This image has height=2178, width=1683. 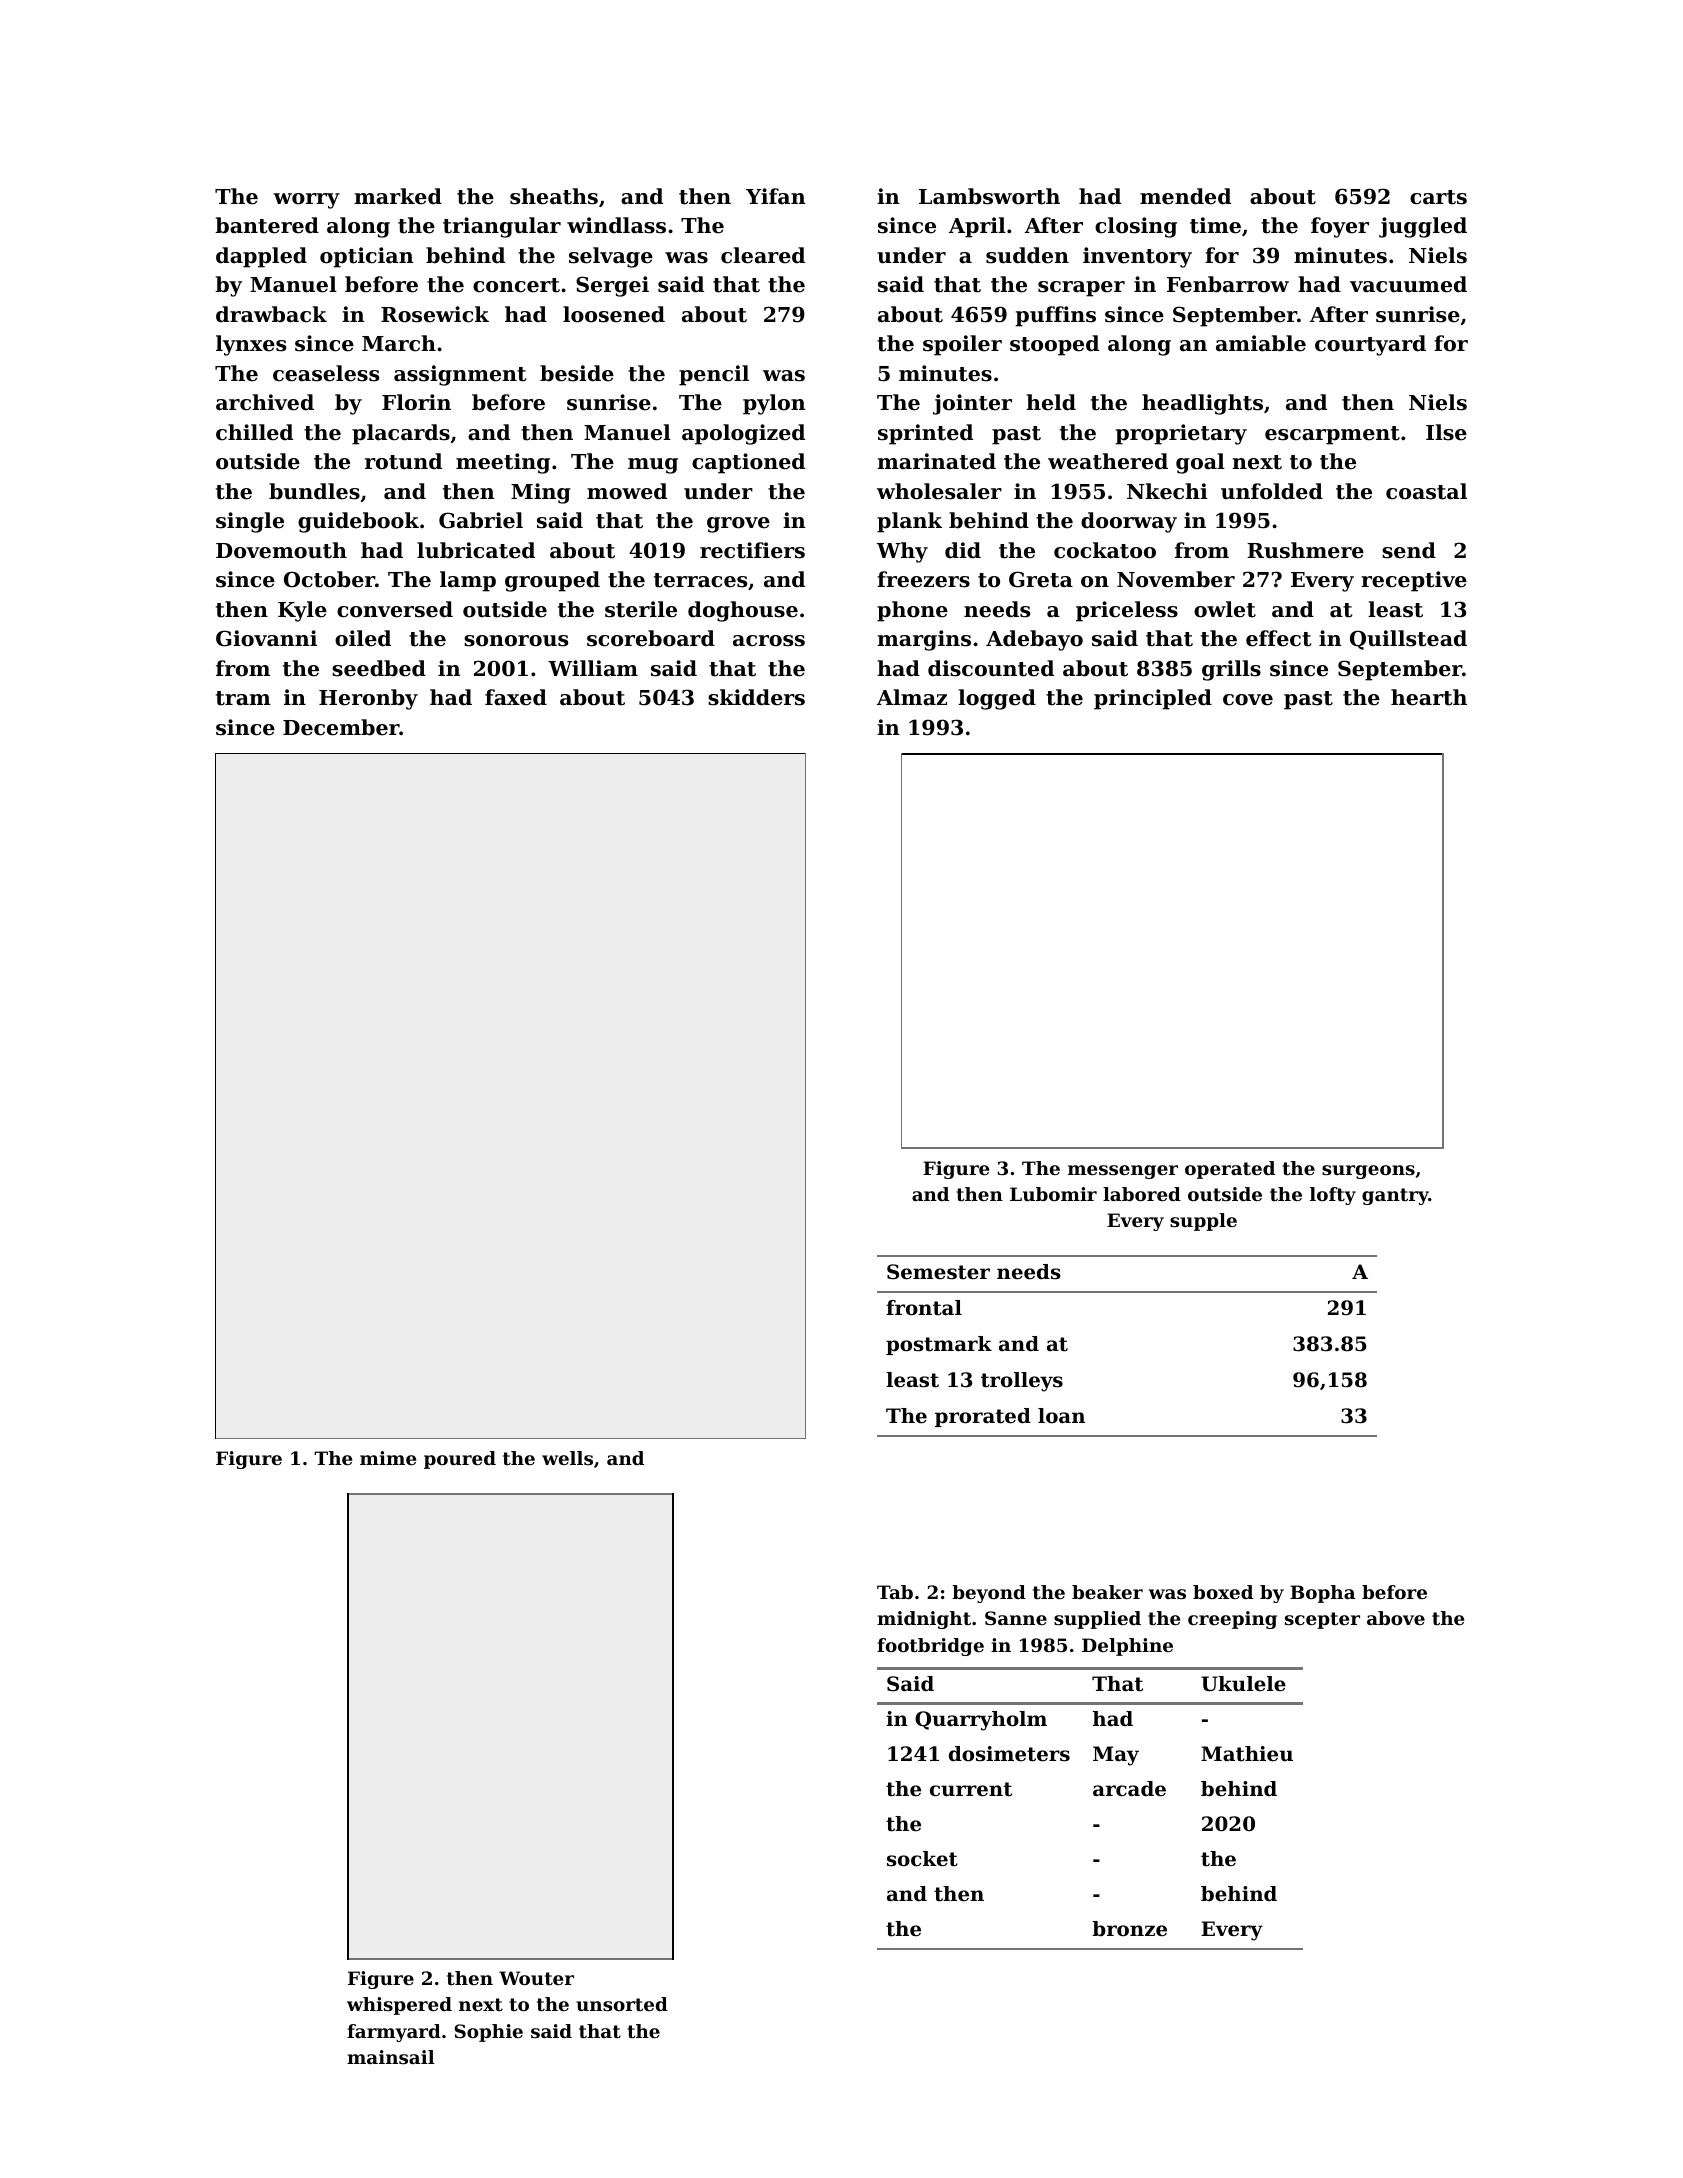 What do you see at coordinates (938, 1272) in the image?
I see `Semester` at bounding box center [938, 1272].
